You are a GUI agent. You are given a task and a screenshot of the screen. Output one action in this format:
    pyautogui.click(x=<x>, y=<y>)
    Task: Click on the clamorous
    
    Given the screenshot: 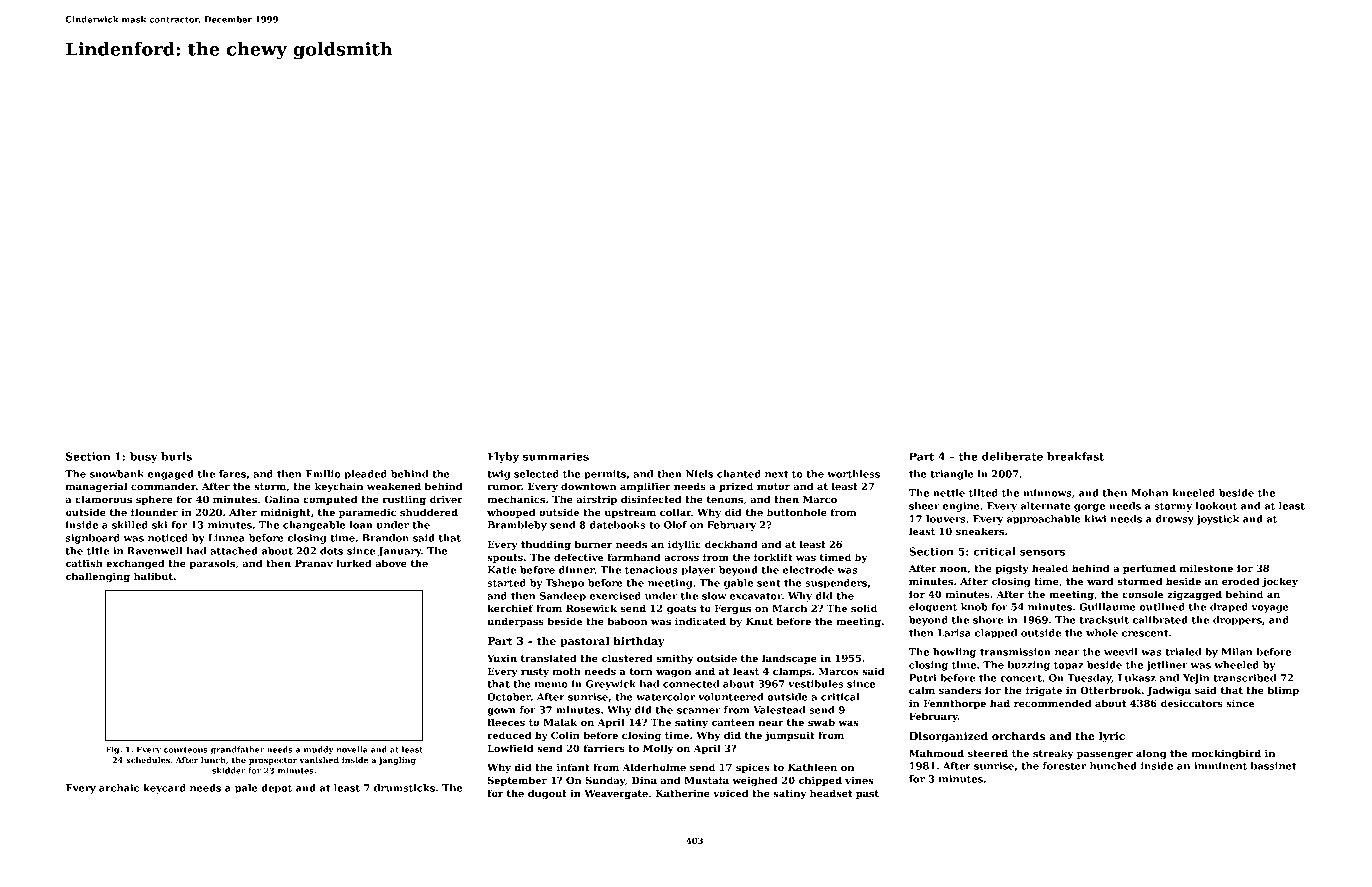 What is the action you would take?
    pyautogui.click(x=103, y=499)
